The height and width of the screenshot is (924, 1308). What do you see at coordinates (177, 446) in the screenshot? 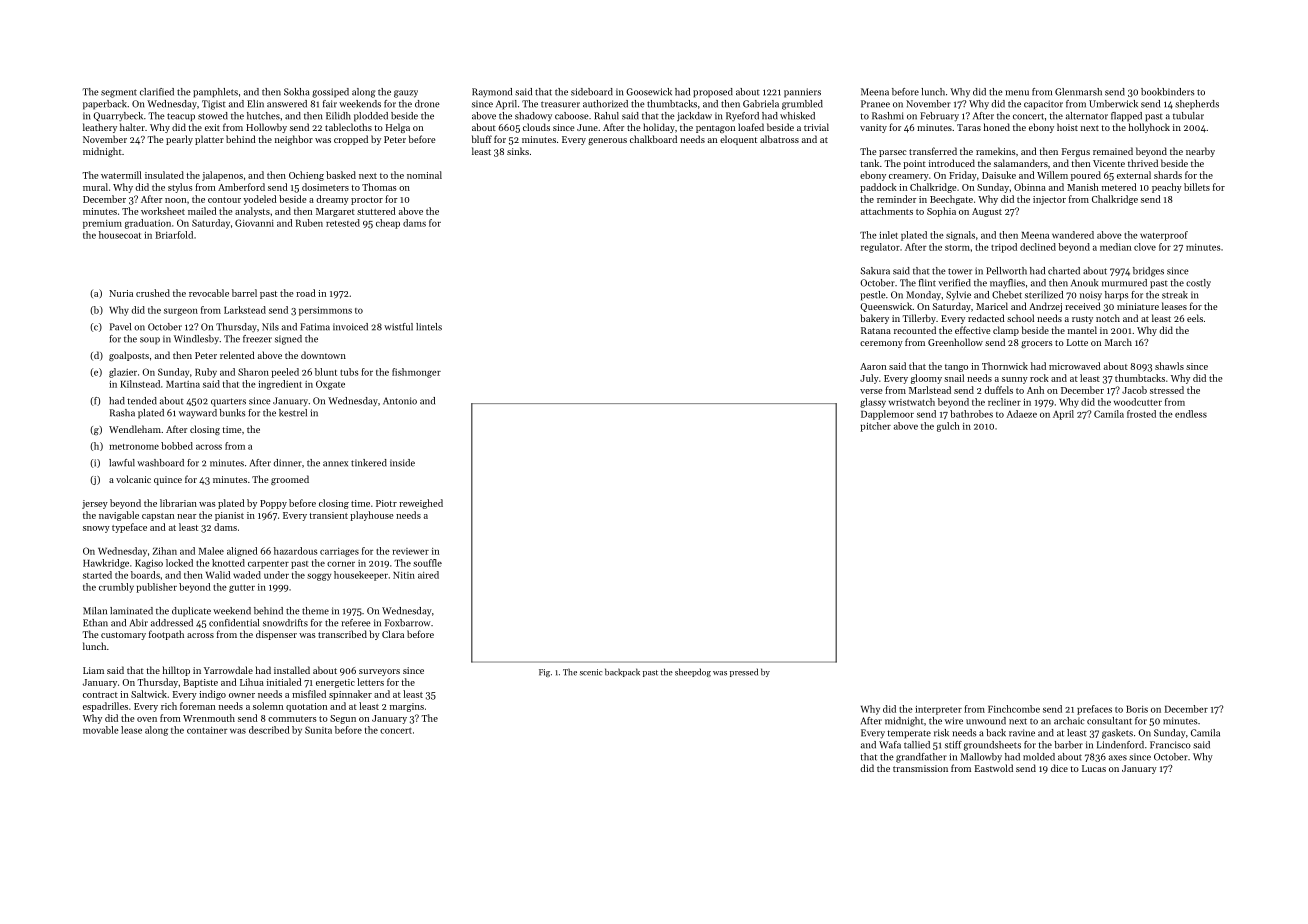
I see `bobbed` at bounding box center [177, 446].
